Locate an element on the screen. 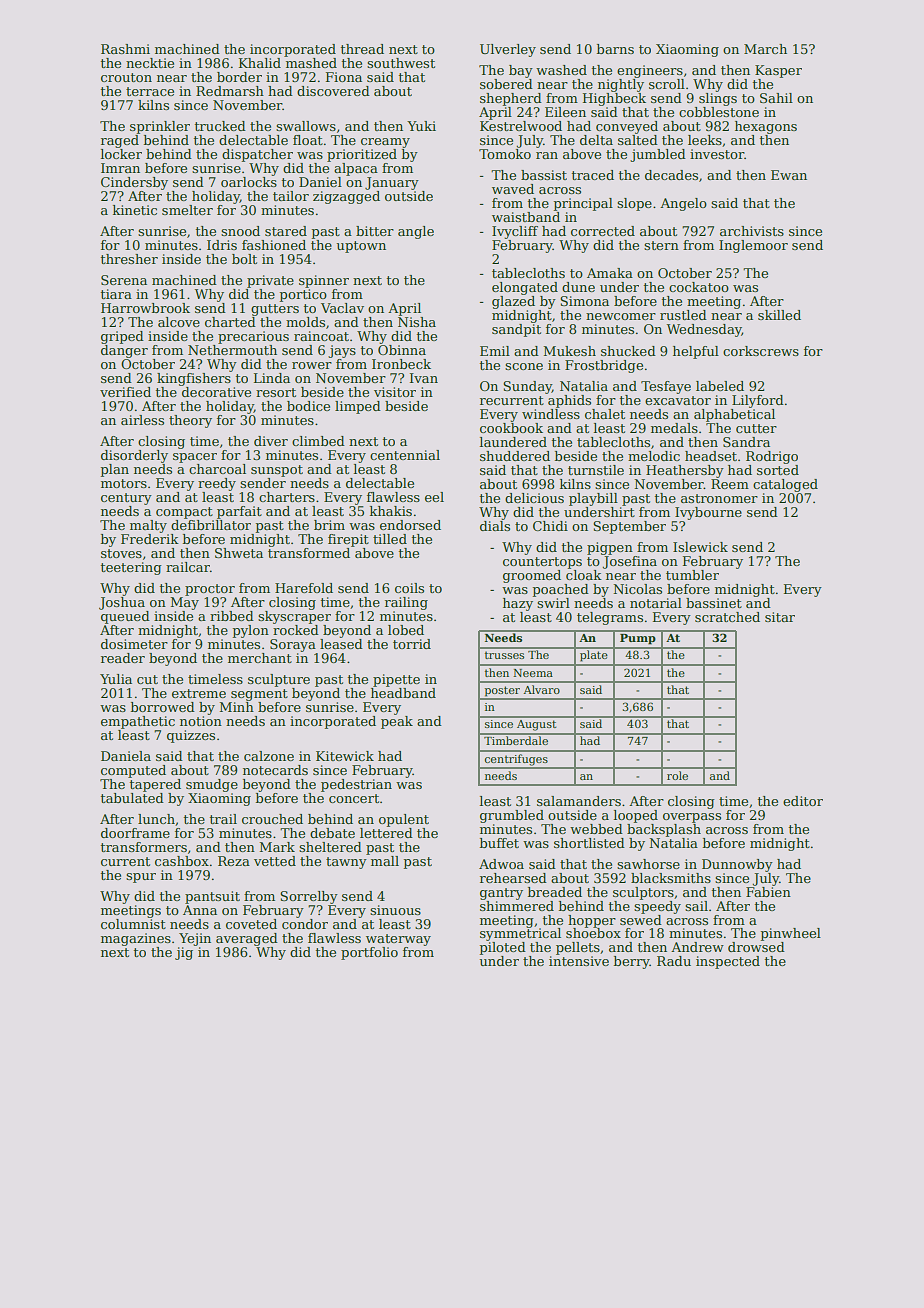 This screenshot has height=1308, width=924. Angelo is located at coordinates (683, 204).
